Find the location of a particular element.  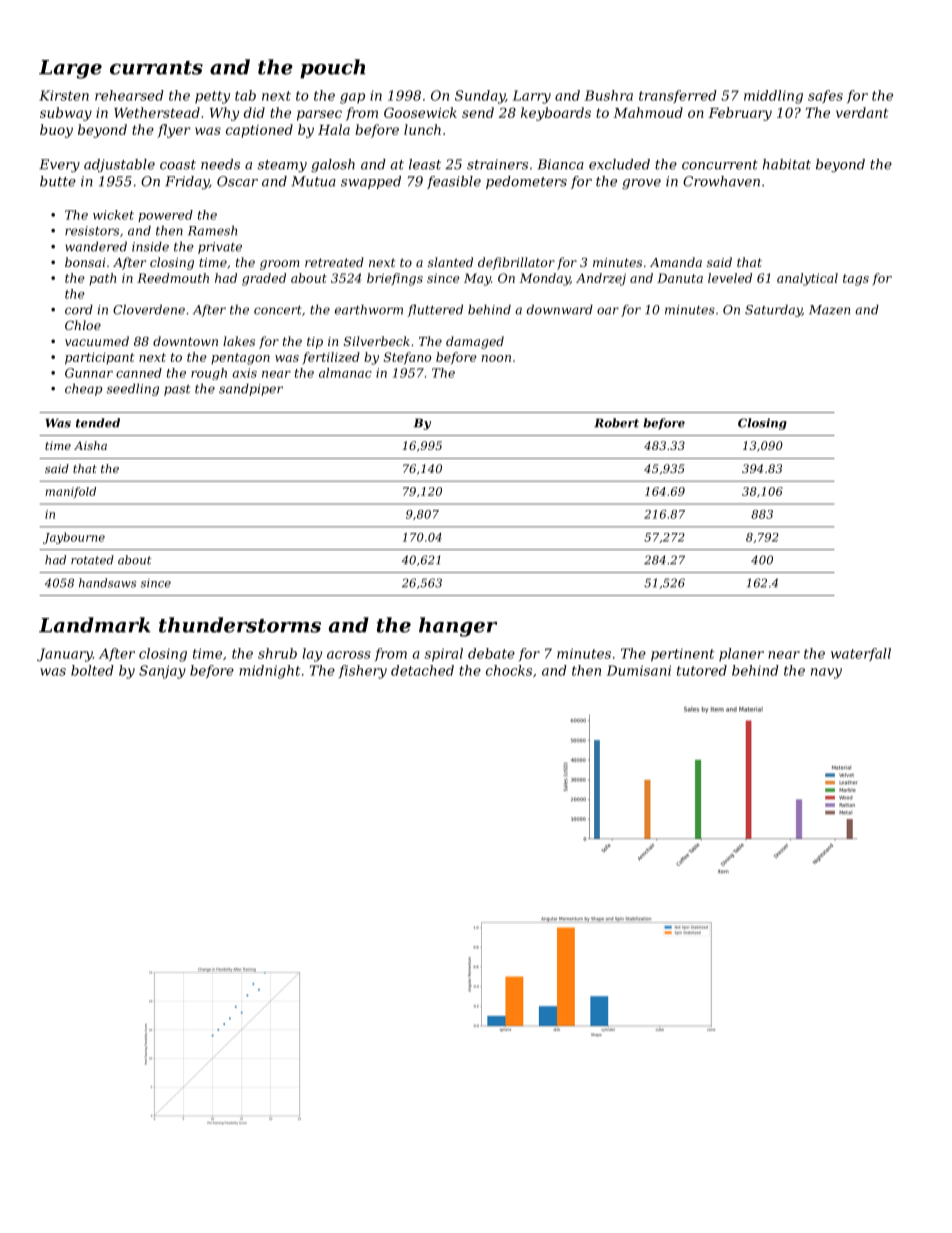

sandpiper is located at coordinates (251, 389).
